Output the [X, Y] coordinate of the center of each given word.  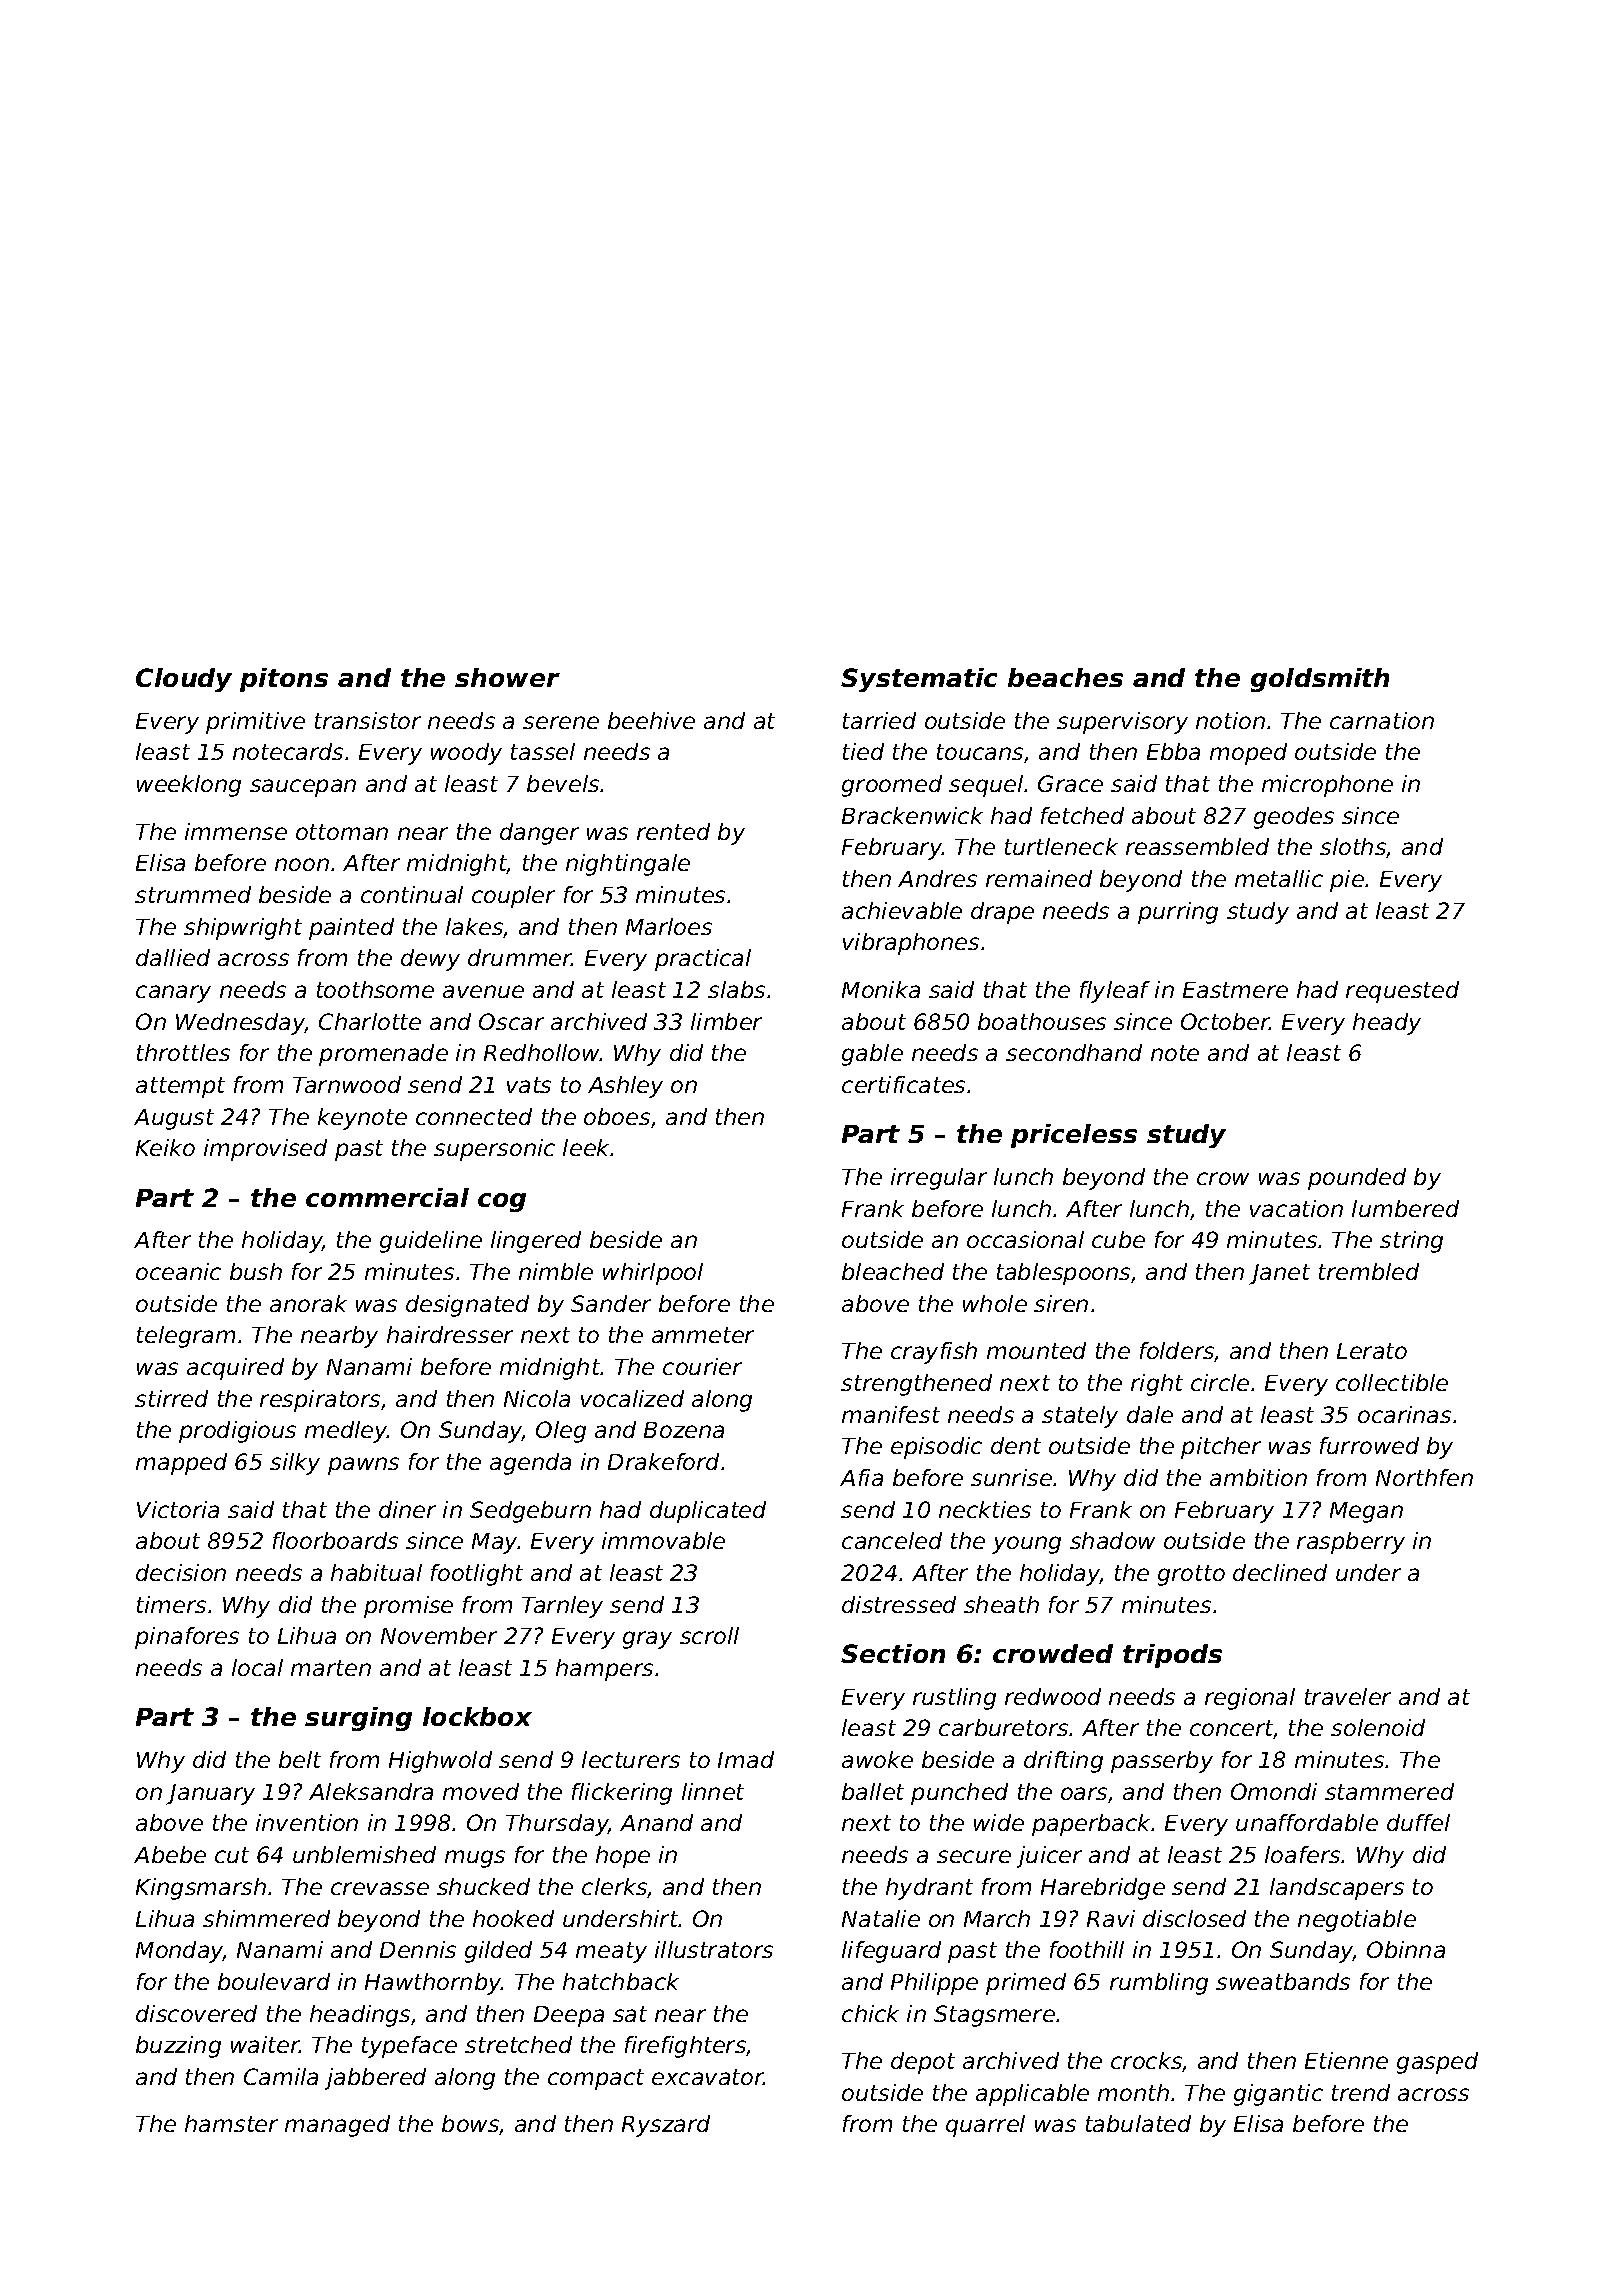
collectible [1392, 1382]
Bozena [684, 1430]
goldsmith [1320, 680]
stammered [1389, 1791]
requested [1402, 992]
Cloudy [184, 680]
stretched [518, 2044]
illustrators [714, 1949]
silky [295, 1464]
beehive [651, 720]
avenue [483, 991]
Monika [881, 989]
